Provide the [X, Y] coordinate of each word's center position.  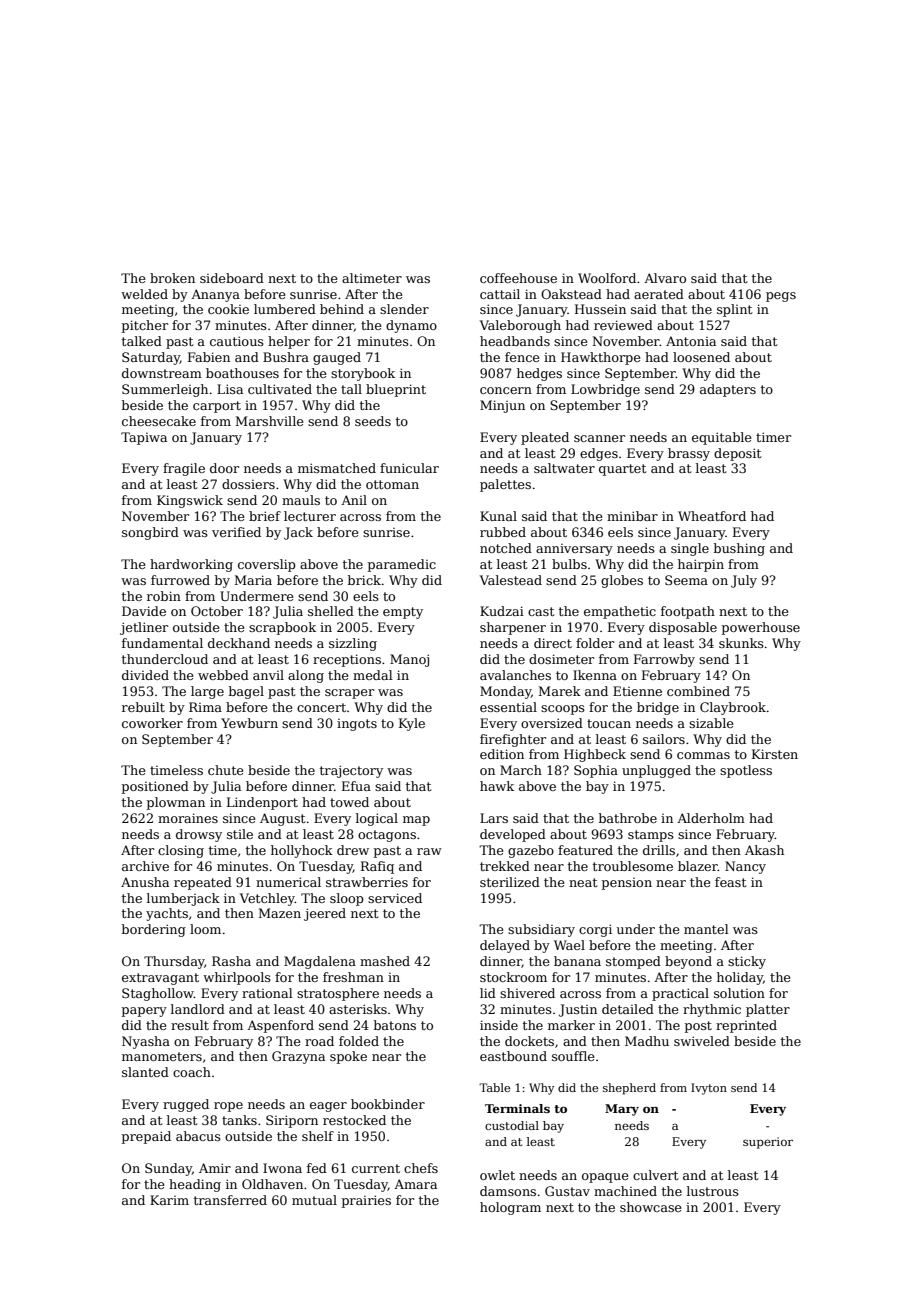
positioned [155, 787]
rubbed [503, 532]
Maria [253, 580]
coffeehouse [518, 278]
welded [144, 294]
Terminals [517, 1108]
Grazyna [298, 1057]
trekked [505, 866]
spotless [746, 771]
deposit [737, 454]
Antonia [691, 341]
